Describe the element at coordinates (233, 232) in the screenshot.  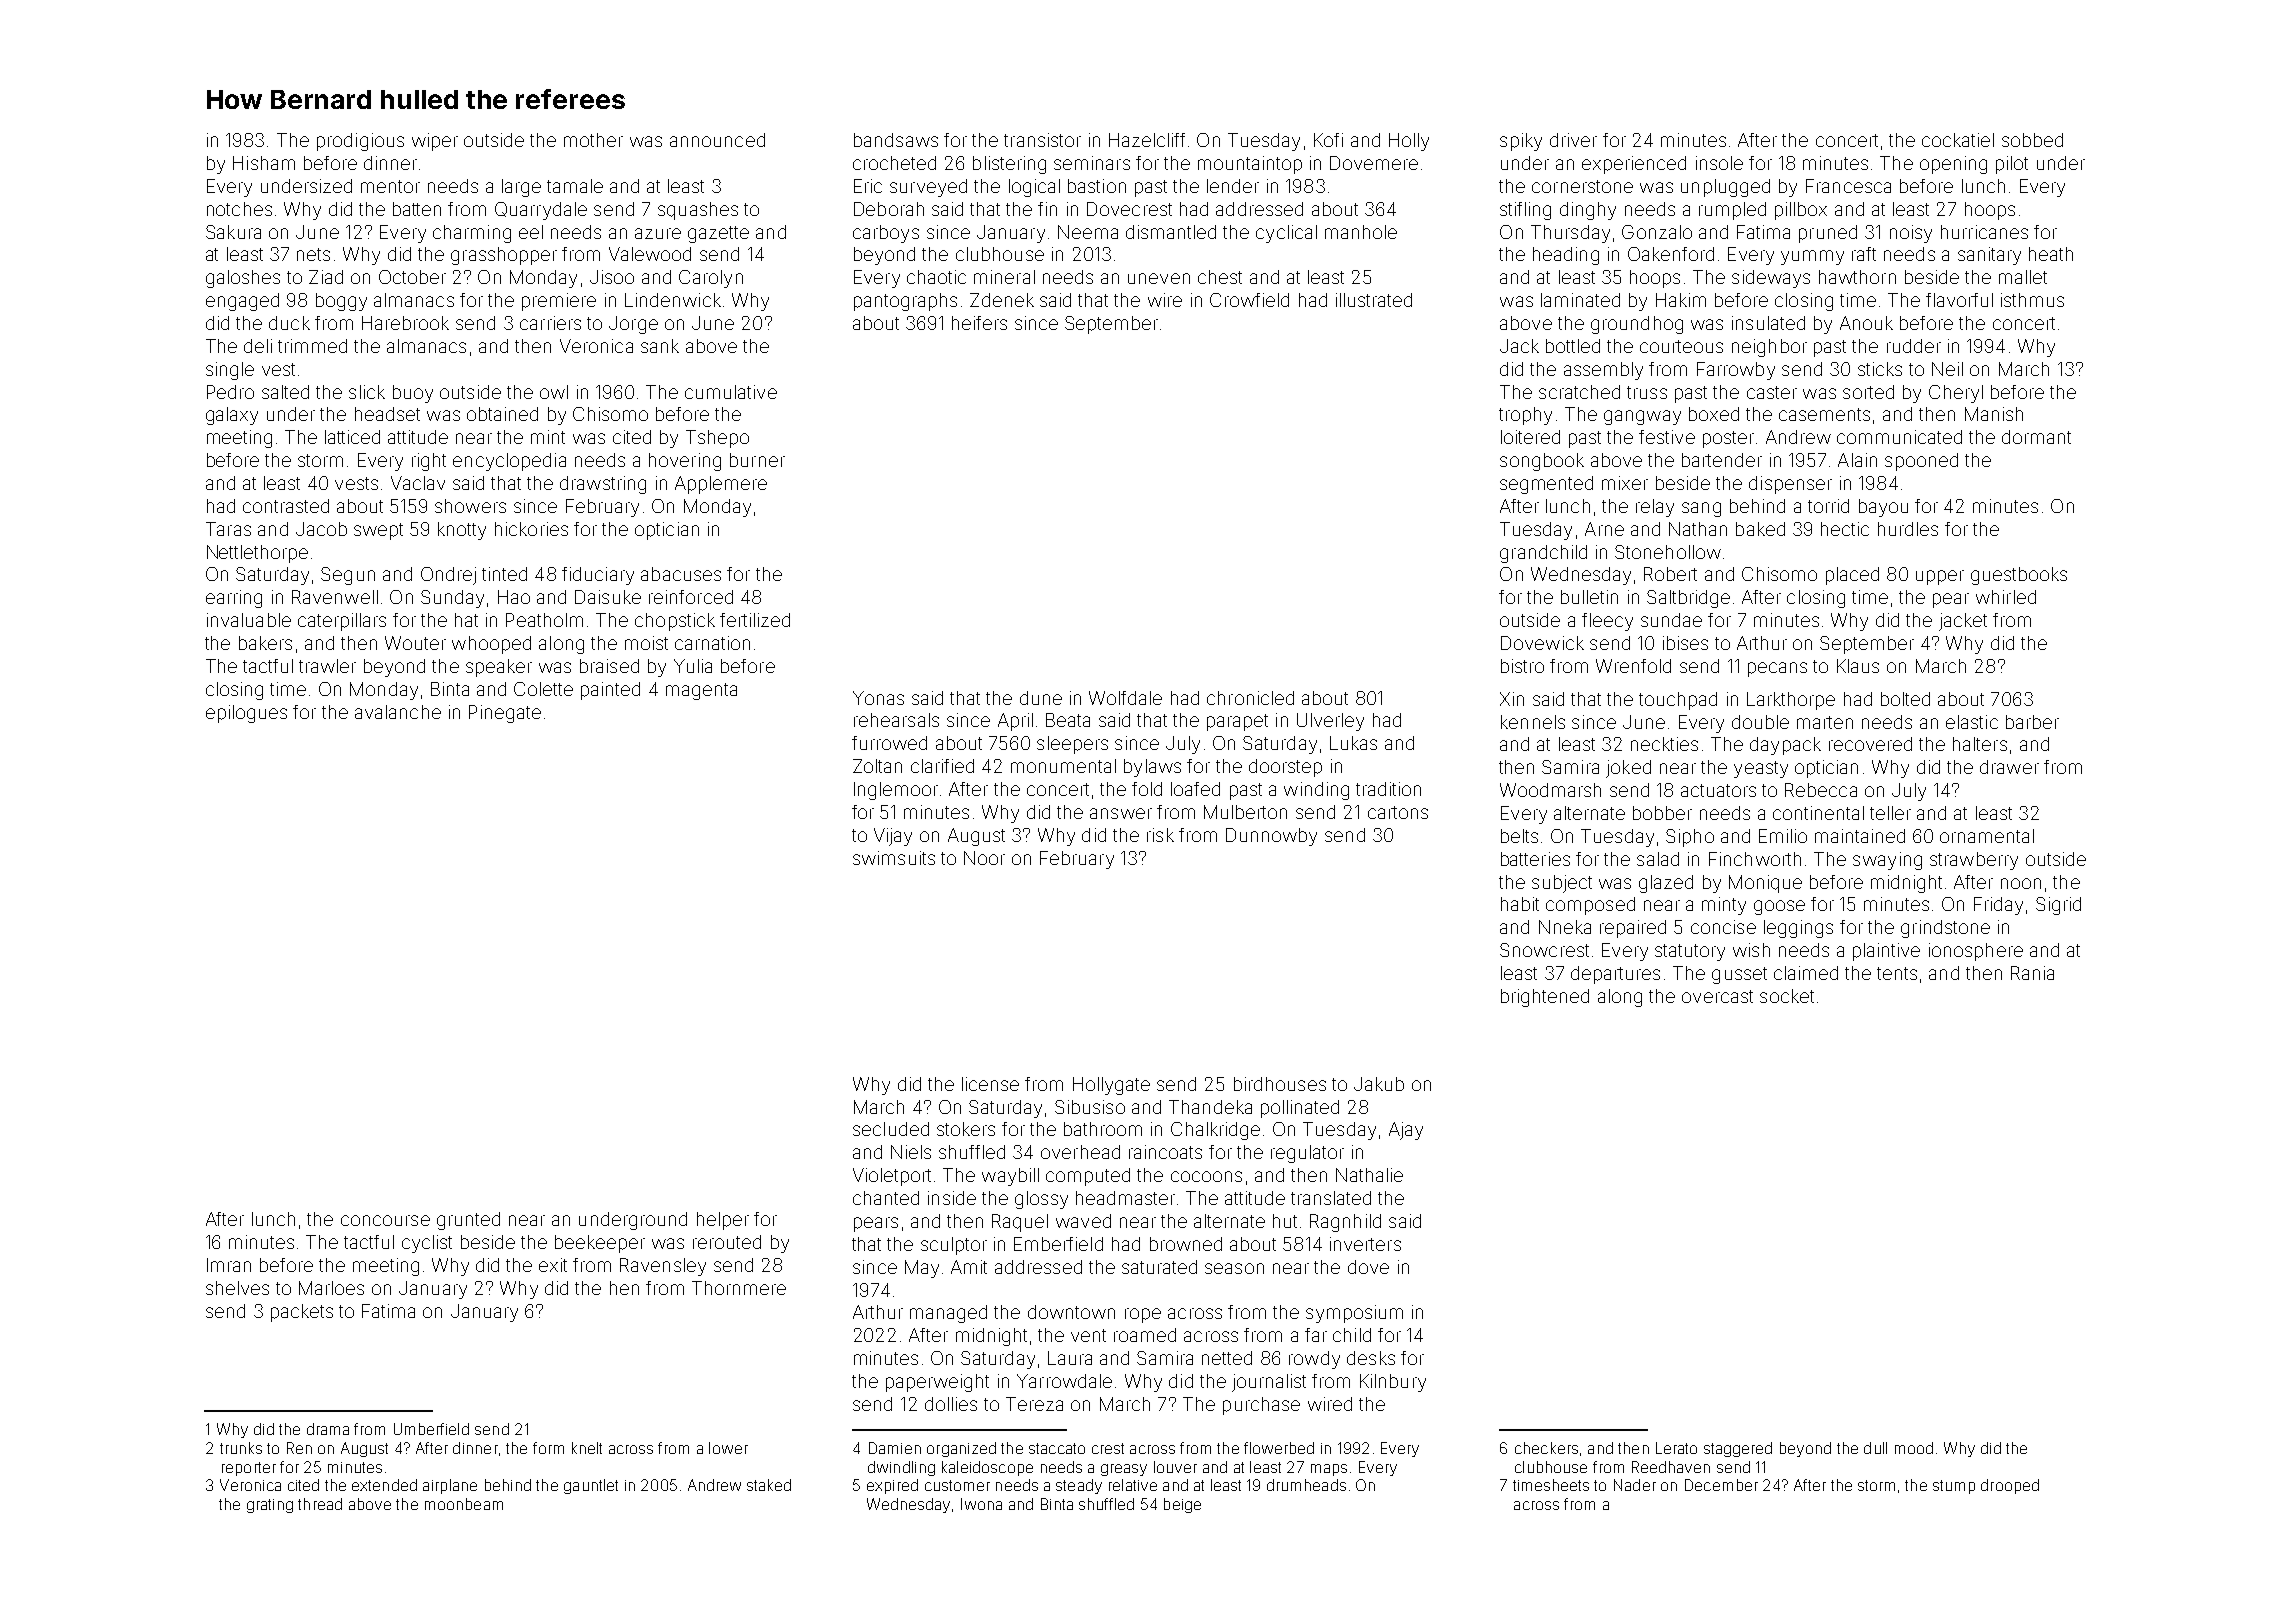
I see `Sakura` at that location.
